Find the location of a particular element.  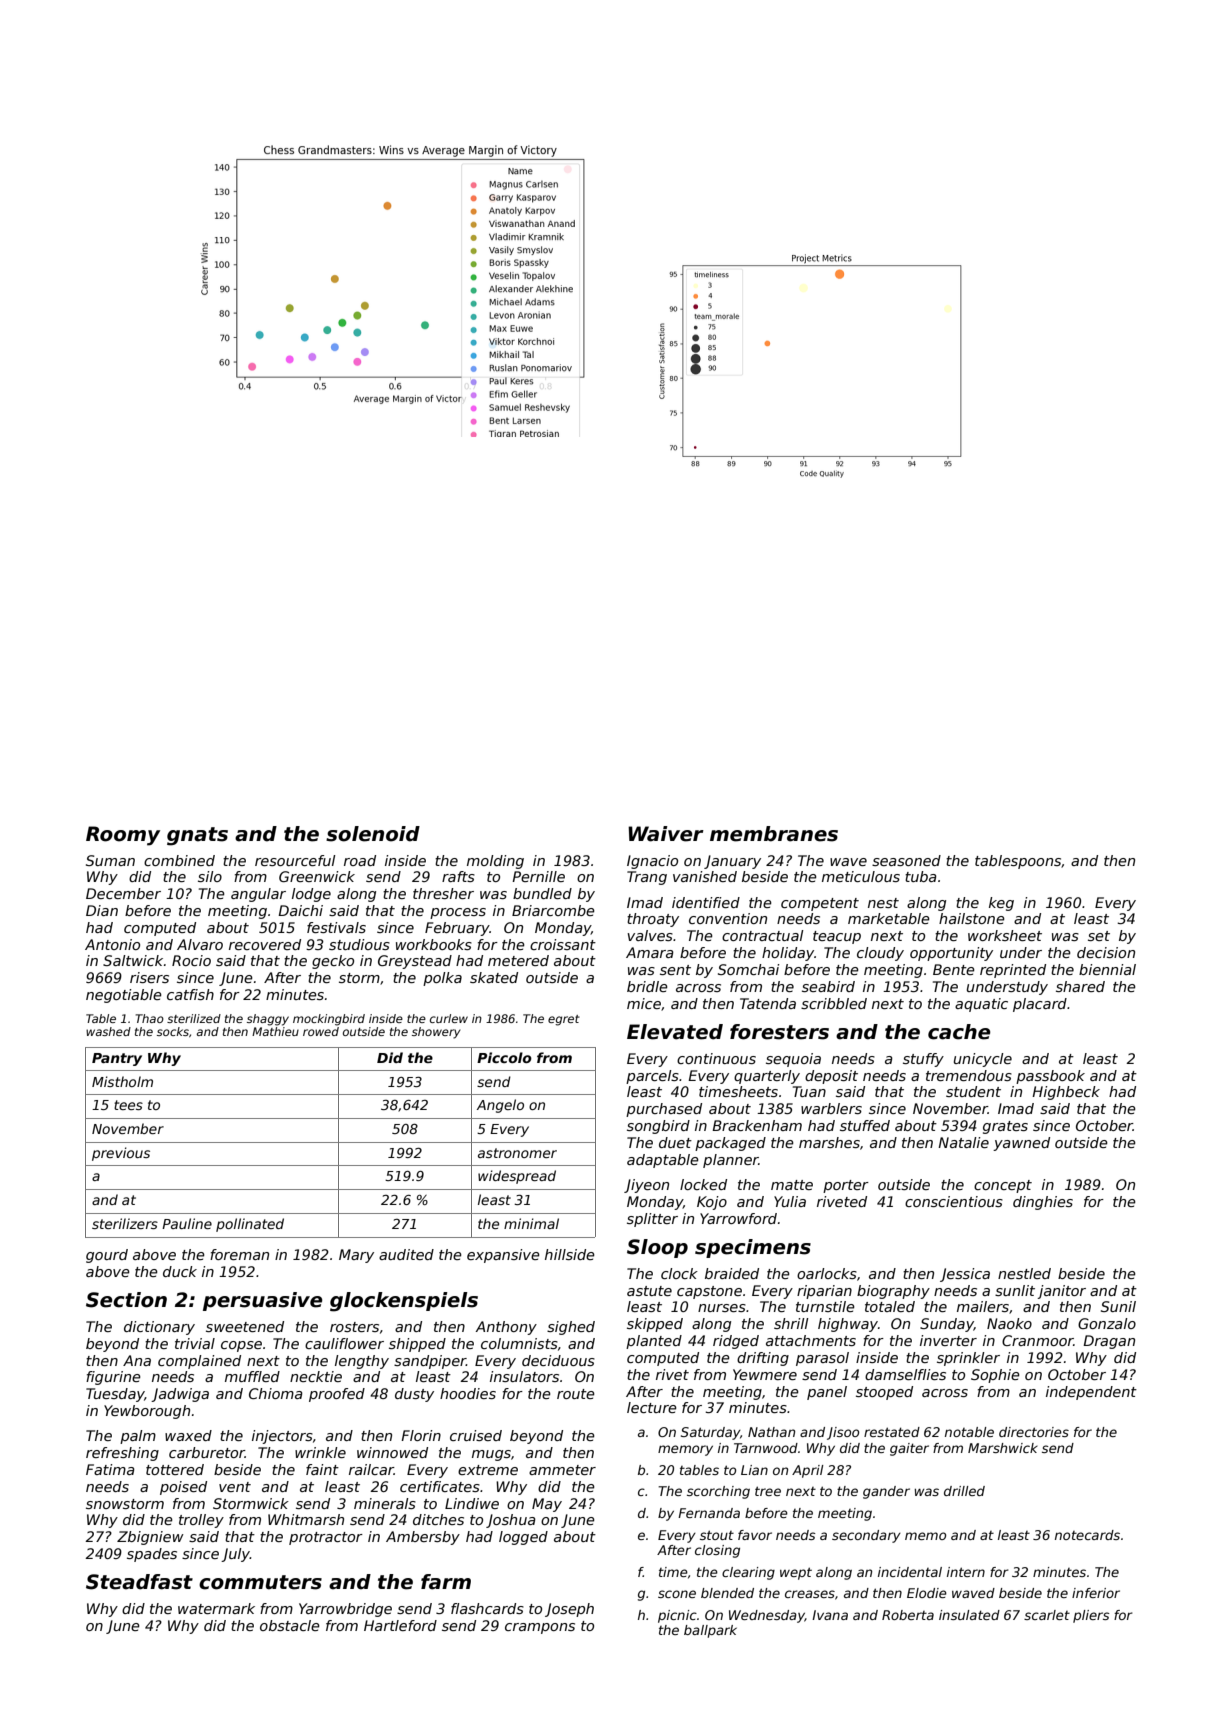

contractual is located at coordinates (763, 935).
